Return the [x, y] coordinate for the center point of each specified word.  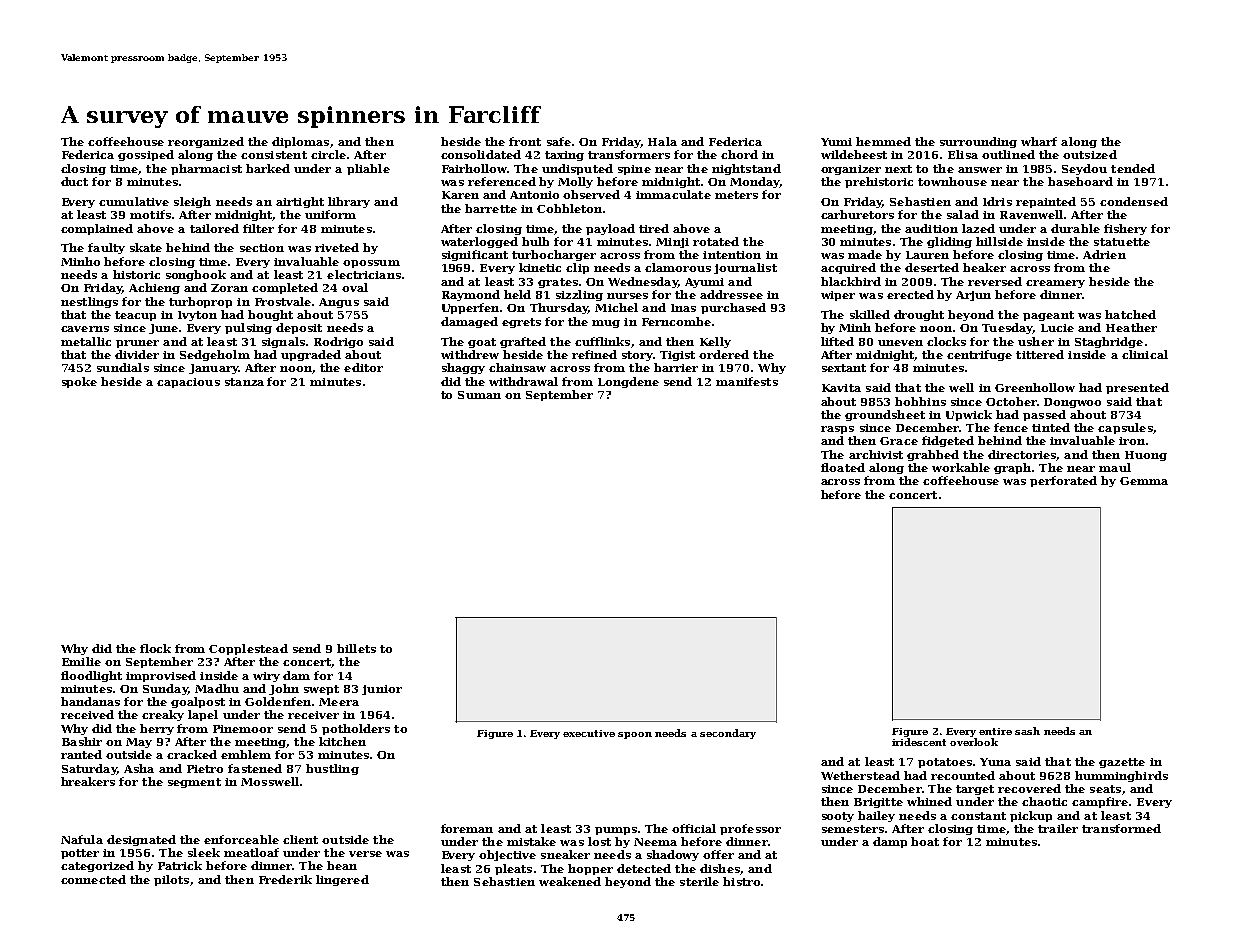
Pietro [205, 769]
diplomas [300, 142]
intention [732, 255]
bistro [741, 881]
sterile [699, 881]
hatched [1130, 314]
